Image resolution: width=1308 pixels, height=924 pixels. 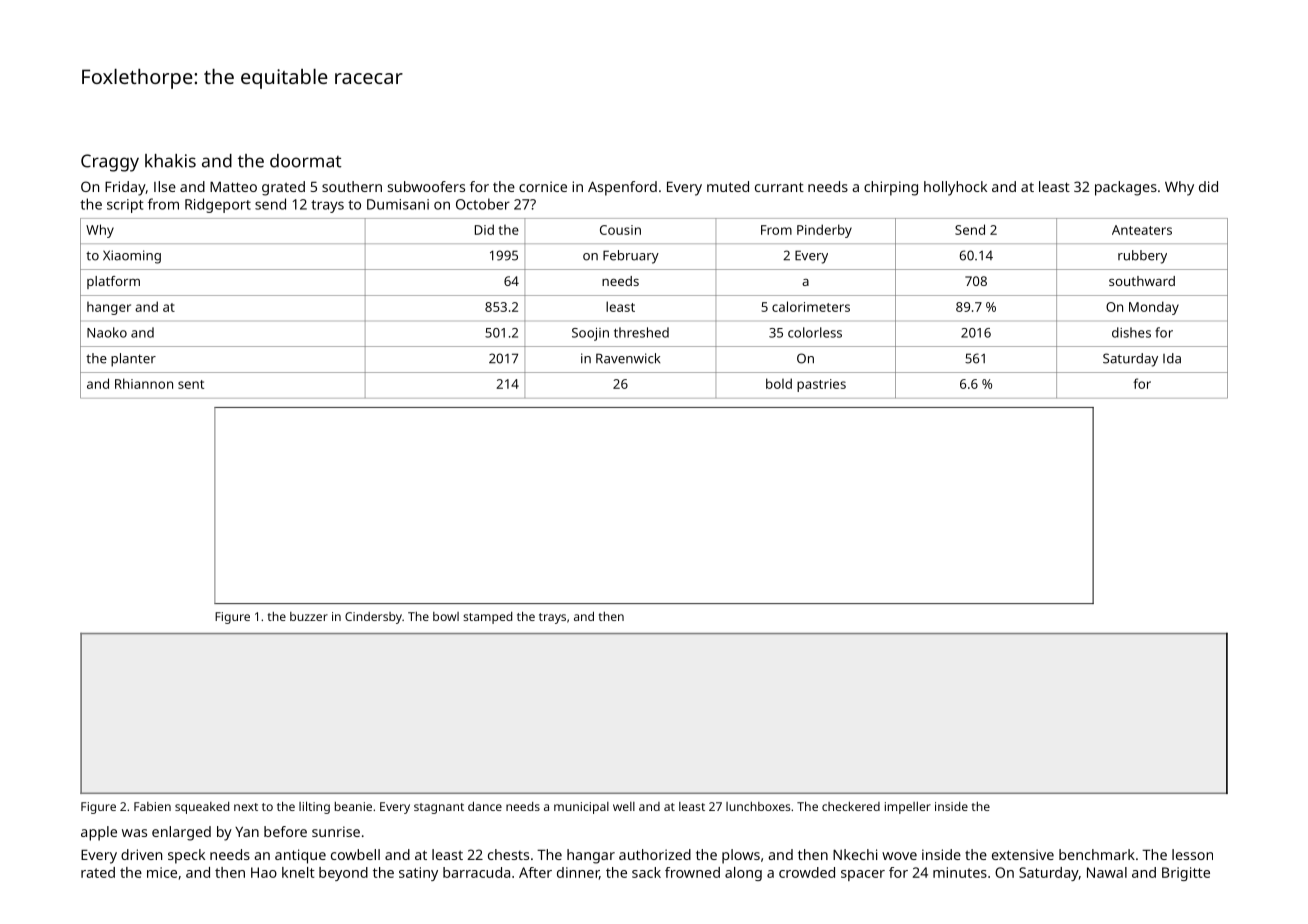 What do you see at coordinates (692, 872) in the screenshot?
I see `frowned` at bounding box center [692, 872].
